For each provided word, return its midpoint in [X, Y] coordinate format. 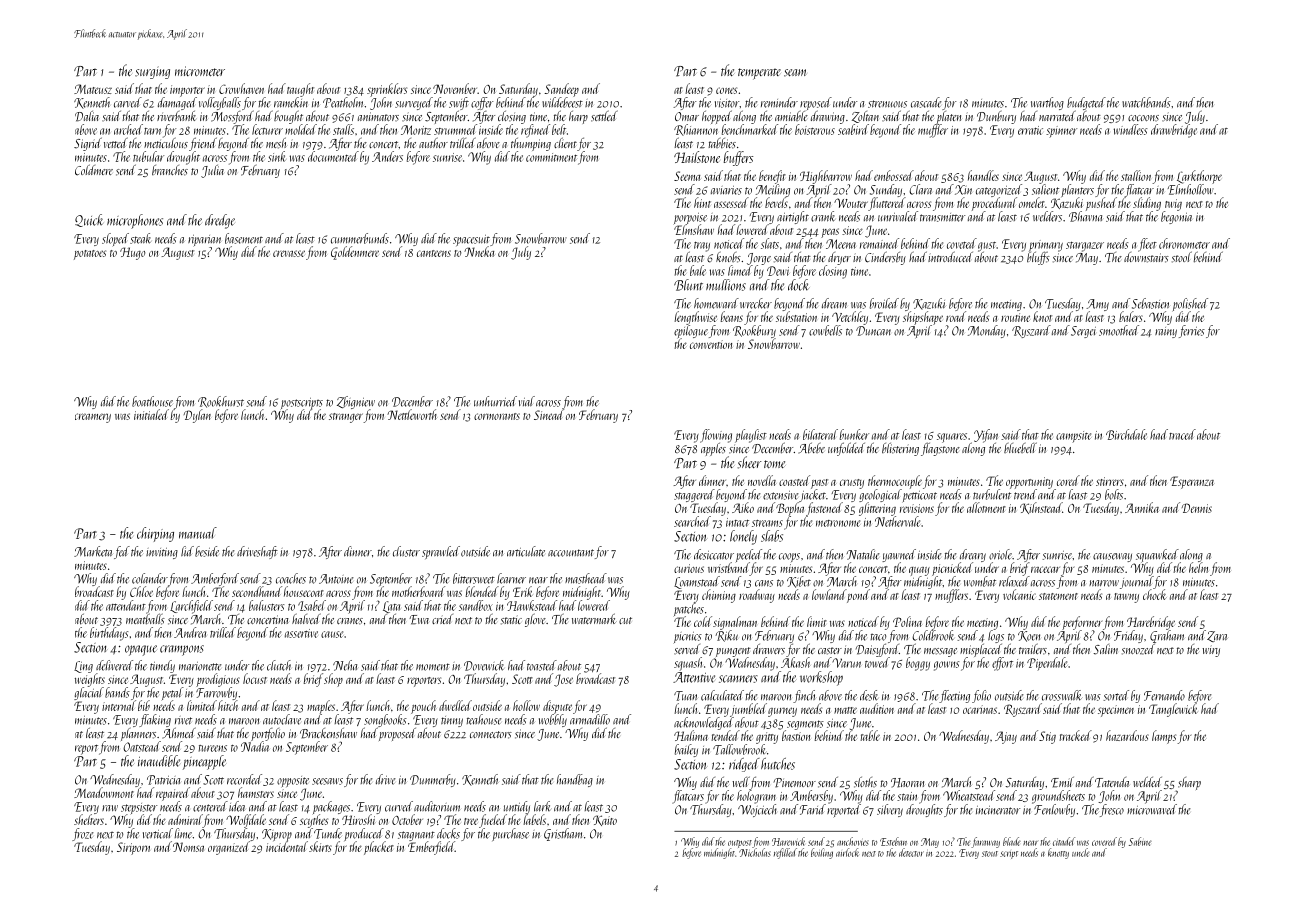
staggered [694, 495]
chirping [155, 534]
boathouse [152, 401]
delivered [114, 665]
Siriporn [133, 848]
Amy [1097, 305]
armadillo [590, 719]
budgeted [1086, 103]
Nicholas [755, 852]
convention [711, 344]
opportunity [1029, 483]
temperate [759, 74]
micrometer [200, 71]
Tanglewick [1173, 710]
